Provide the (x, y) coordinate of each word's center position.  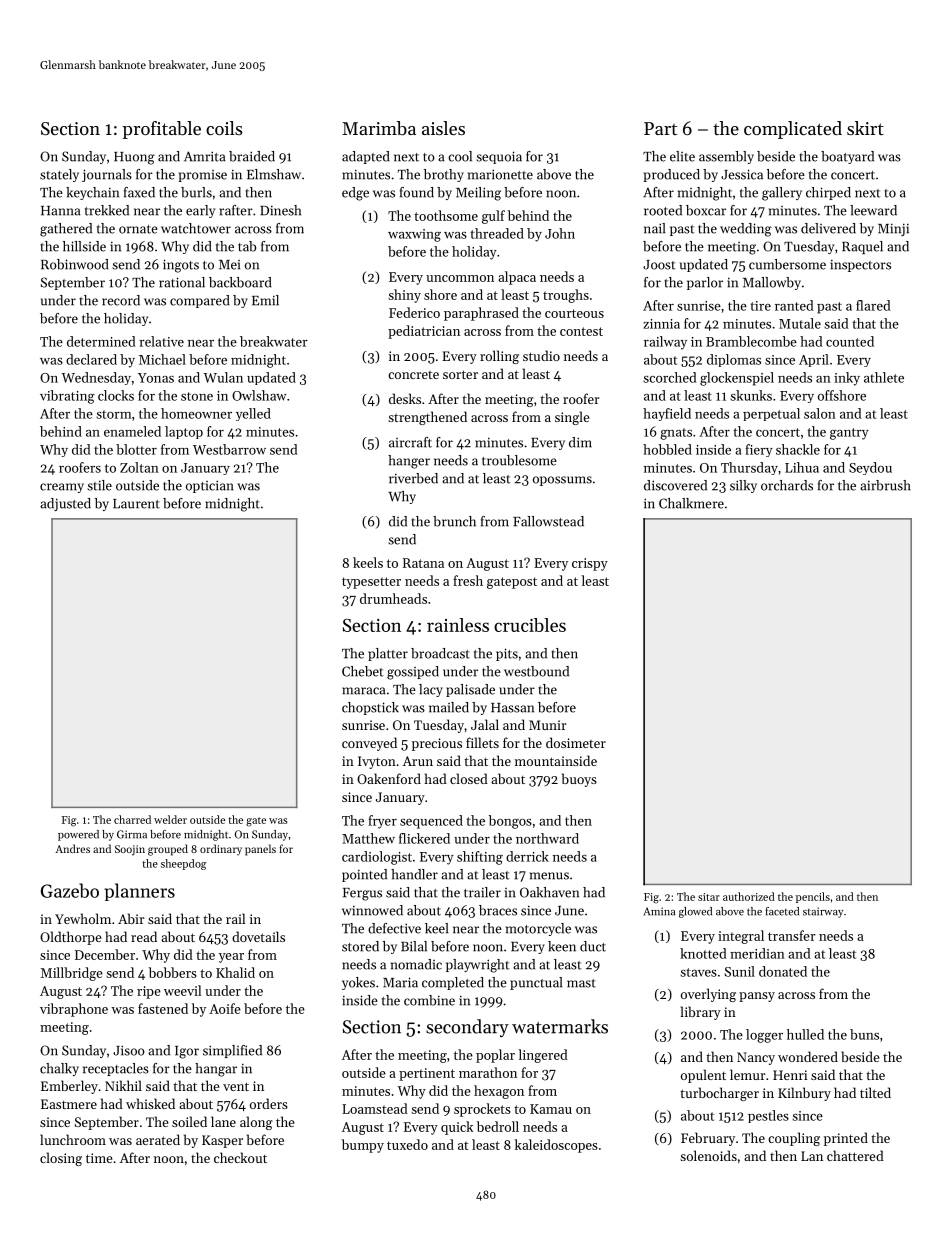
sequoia (499, 157)
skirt (865, 128)
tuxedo (407, 1144)
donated (783, 971)
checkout (240, 1157)
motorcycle (538, 929)
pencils (813, 897)
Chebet (363, 671)
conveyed (369, 744)
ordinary (221, 850)
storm (114, 414)
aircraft (410, 442)
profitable (161, 130)
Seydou (870, 468)
